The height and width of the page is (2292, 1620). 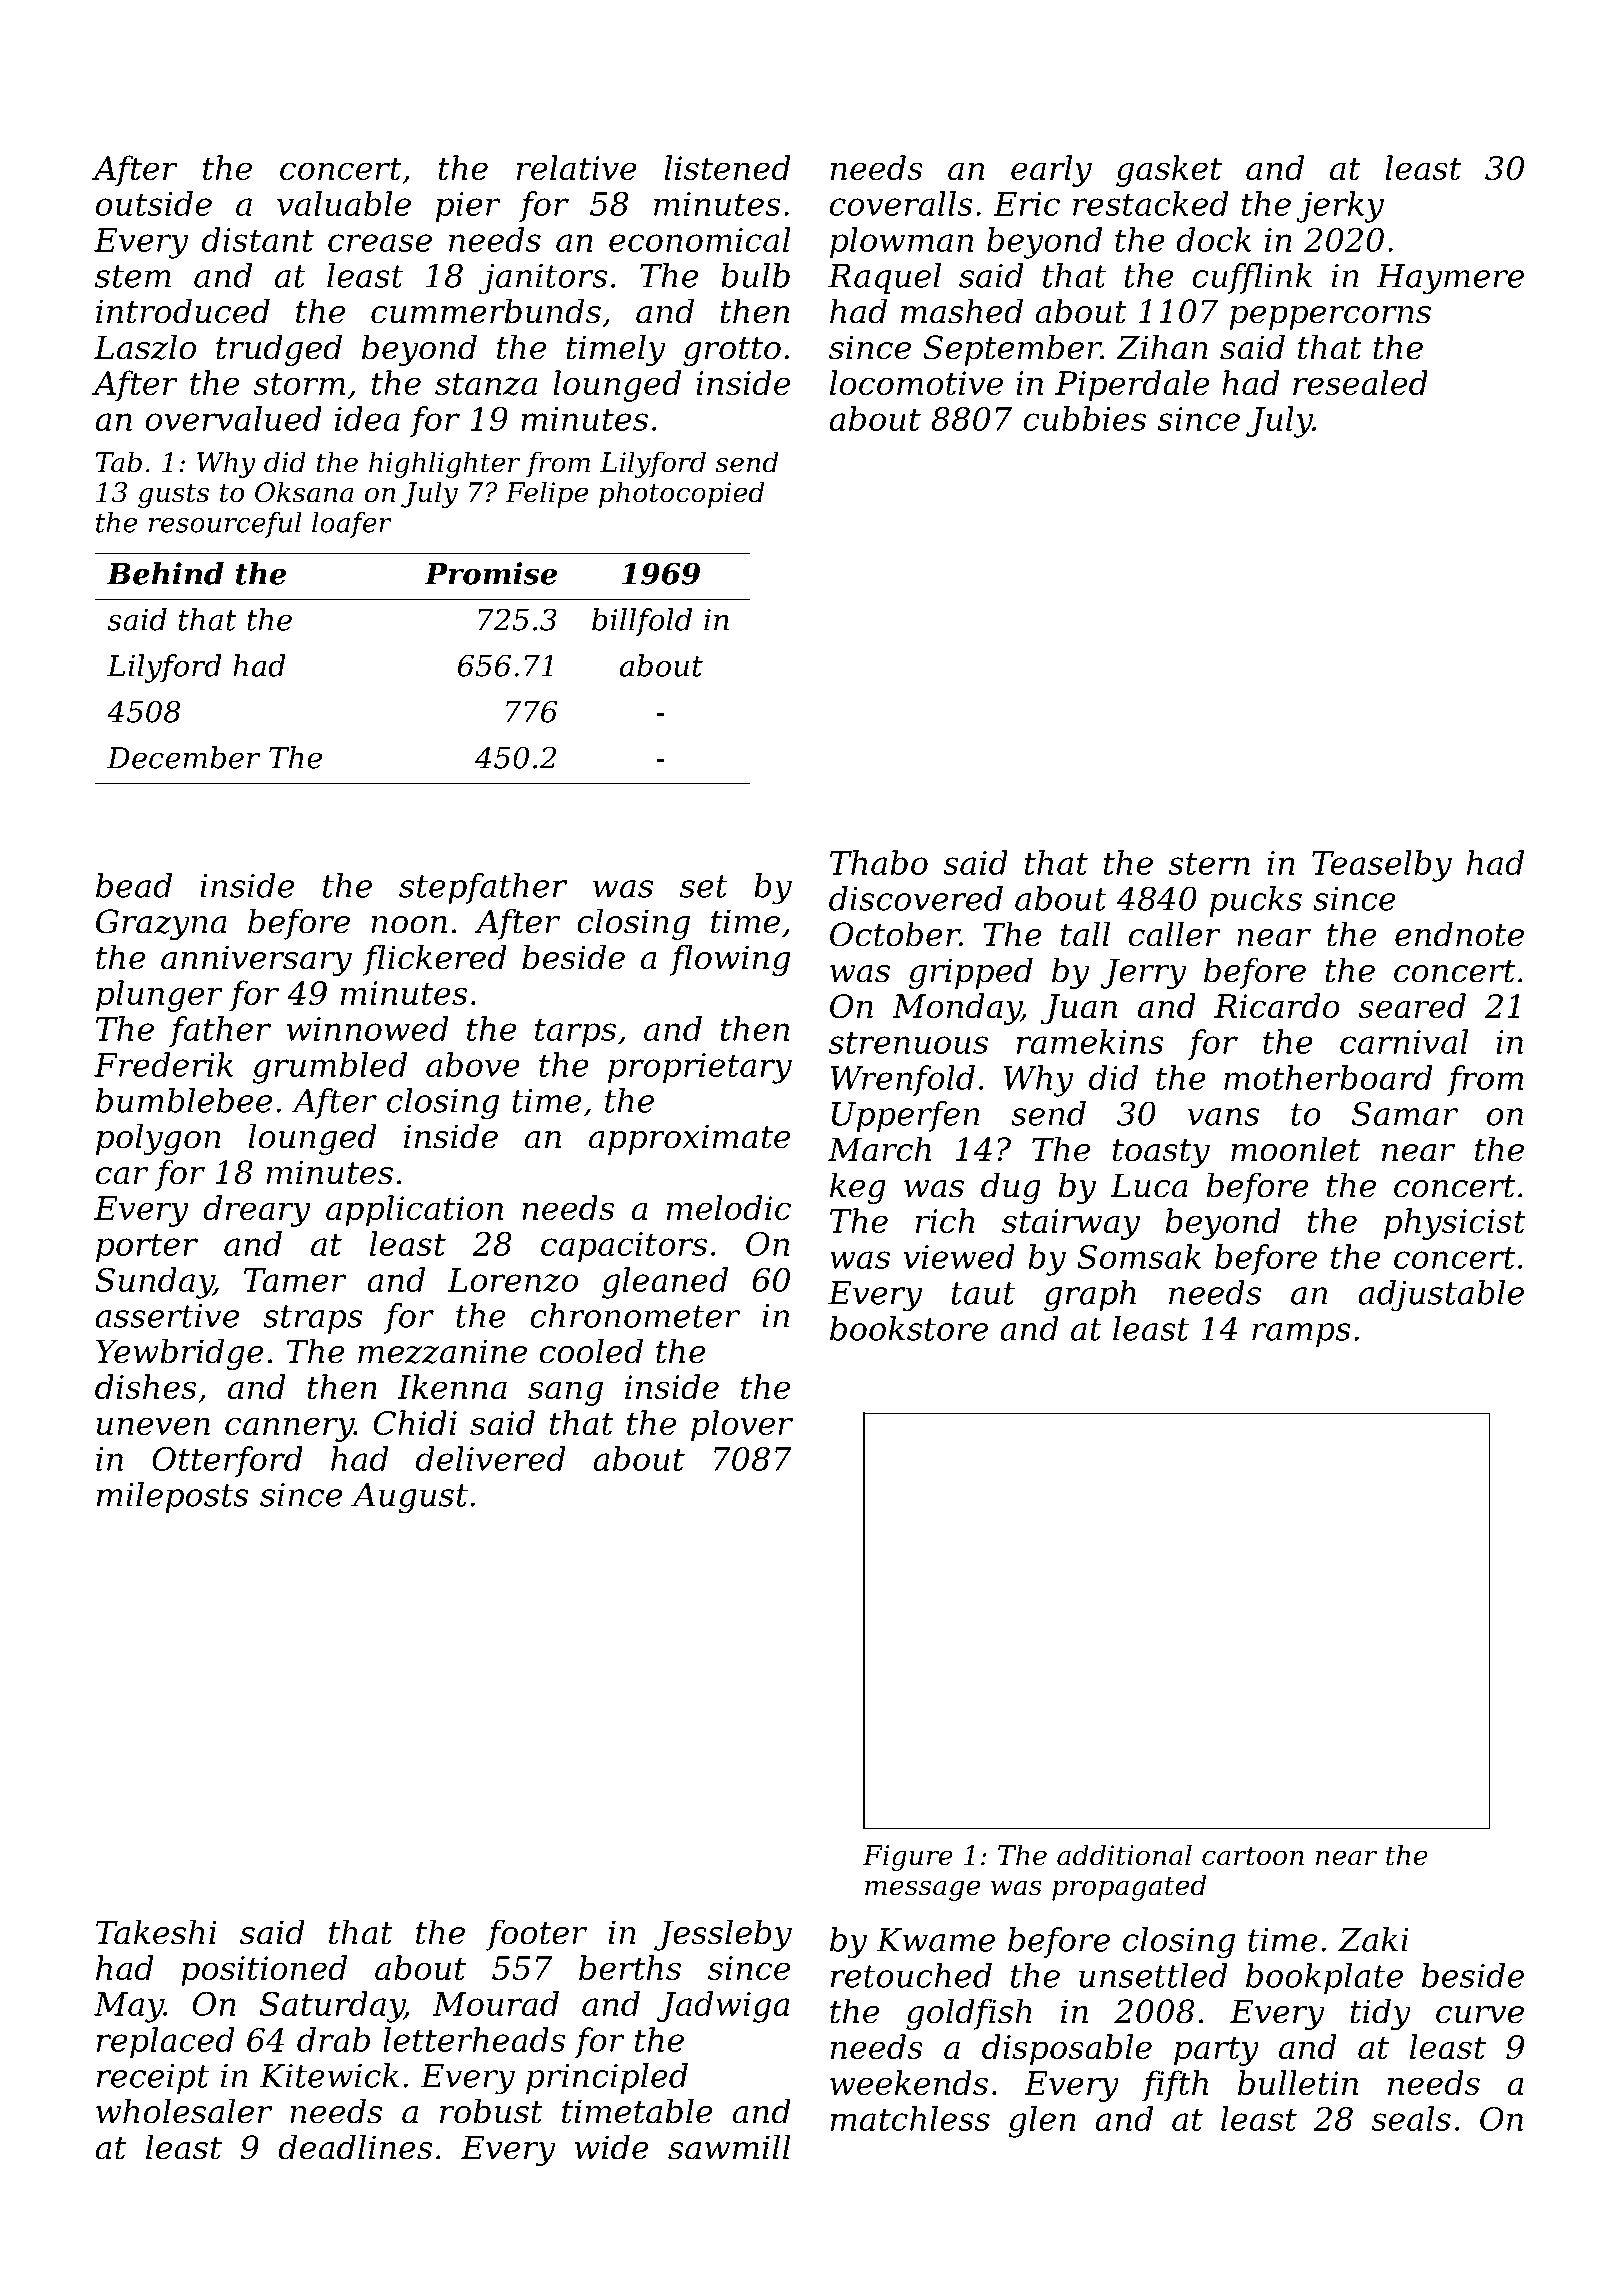 What do you see at coordinates (1169, 171) in the page?
I see `gasket` at bounding box center [1169, 171].
